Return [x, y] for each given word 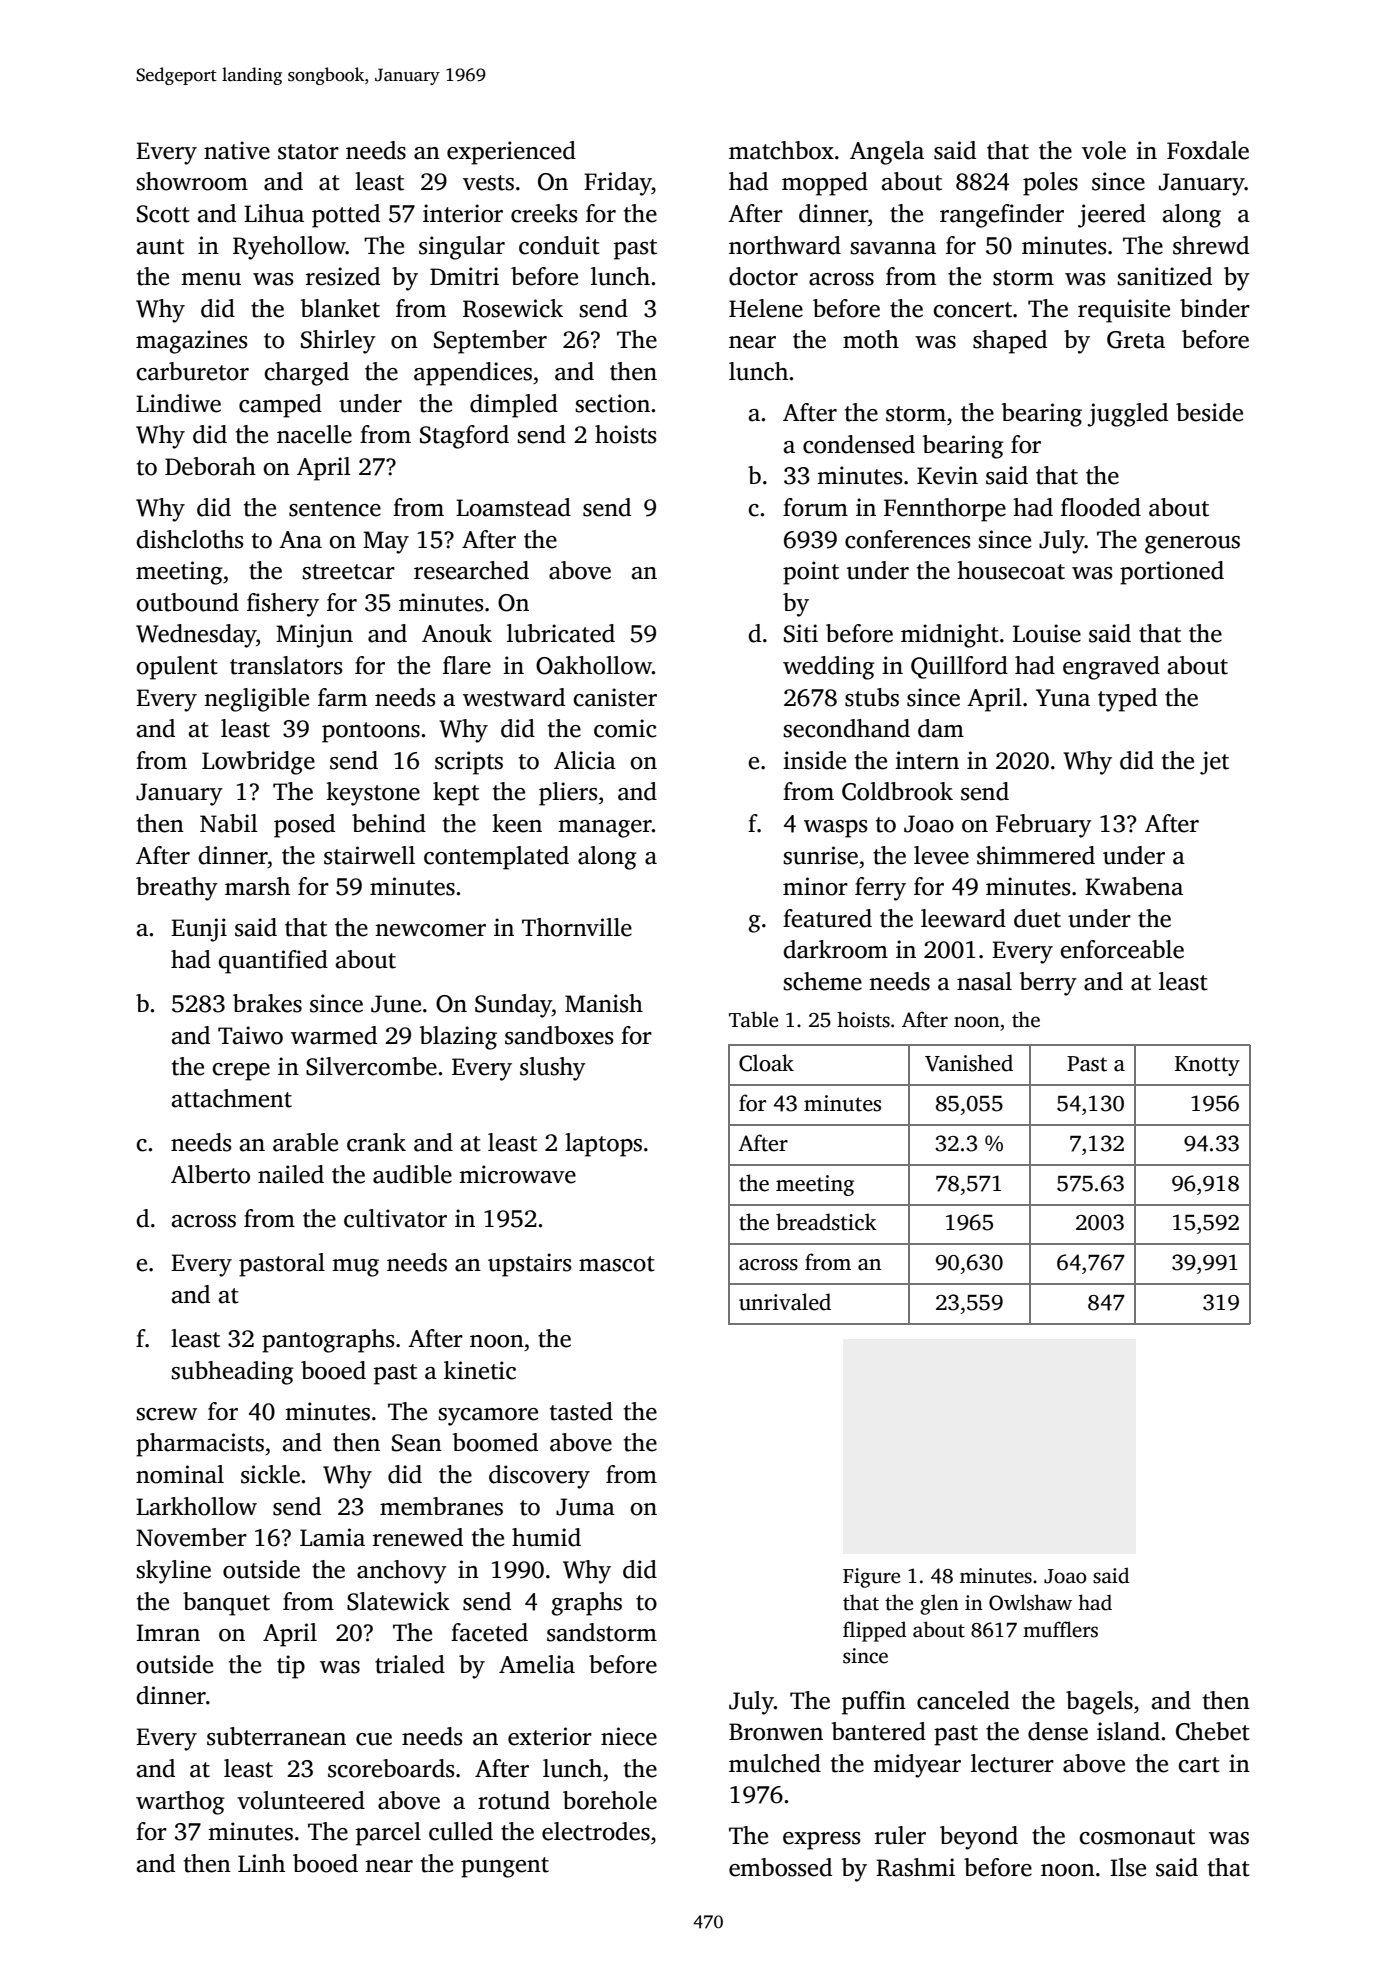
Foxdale [1208, 150]
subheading [232, 1373]
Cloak [766, 1063]
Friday [618, 184]
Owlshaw [1030, 1602]
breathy [177, 889]
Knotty [1207, 1066]
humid [546, 1537]
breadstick [826, 1222]
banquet [226, 1604]
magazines [192, 342]
